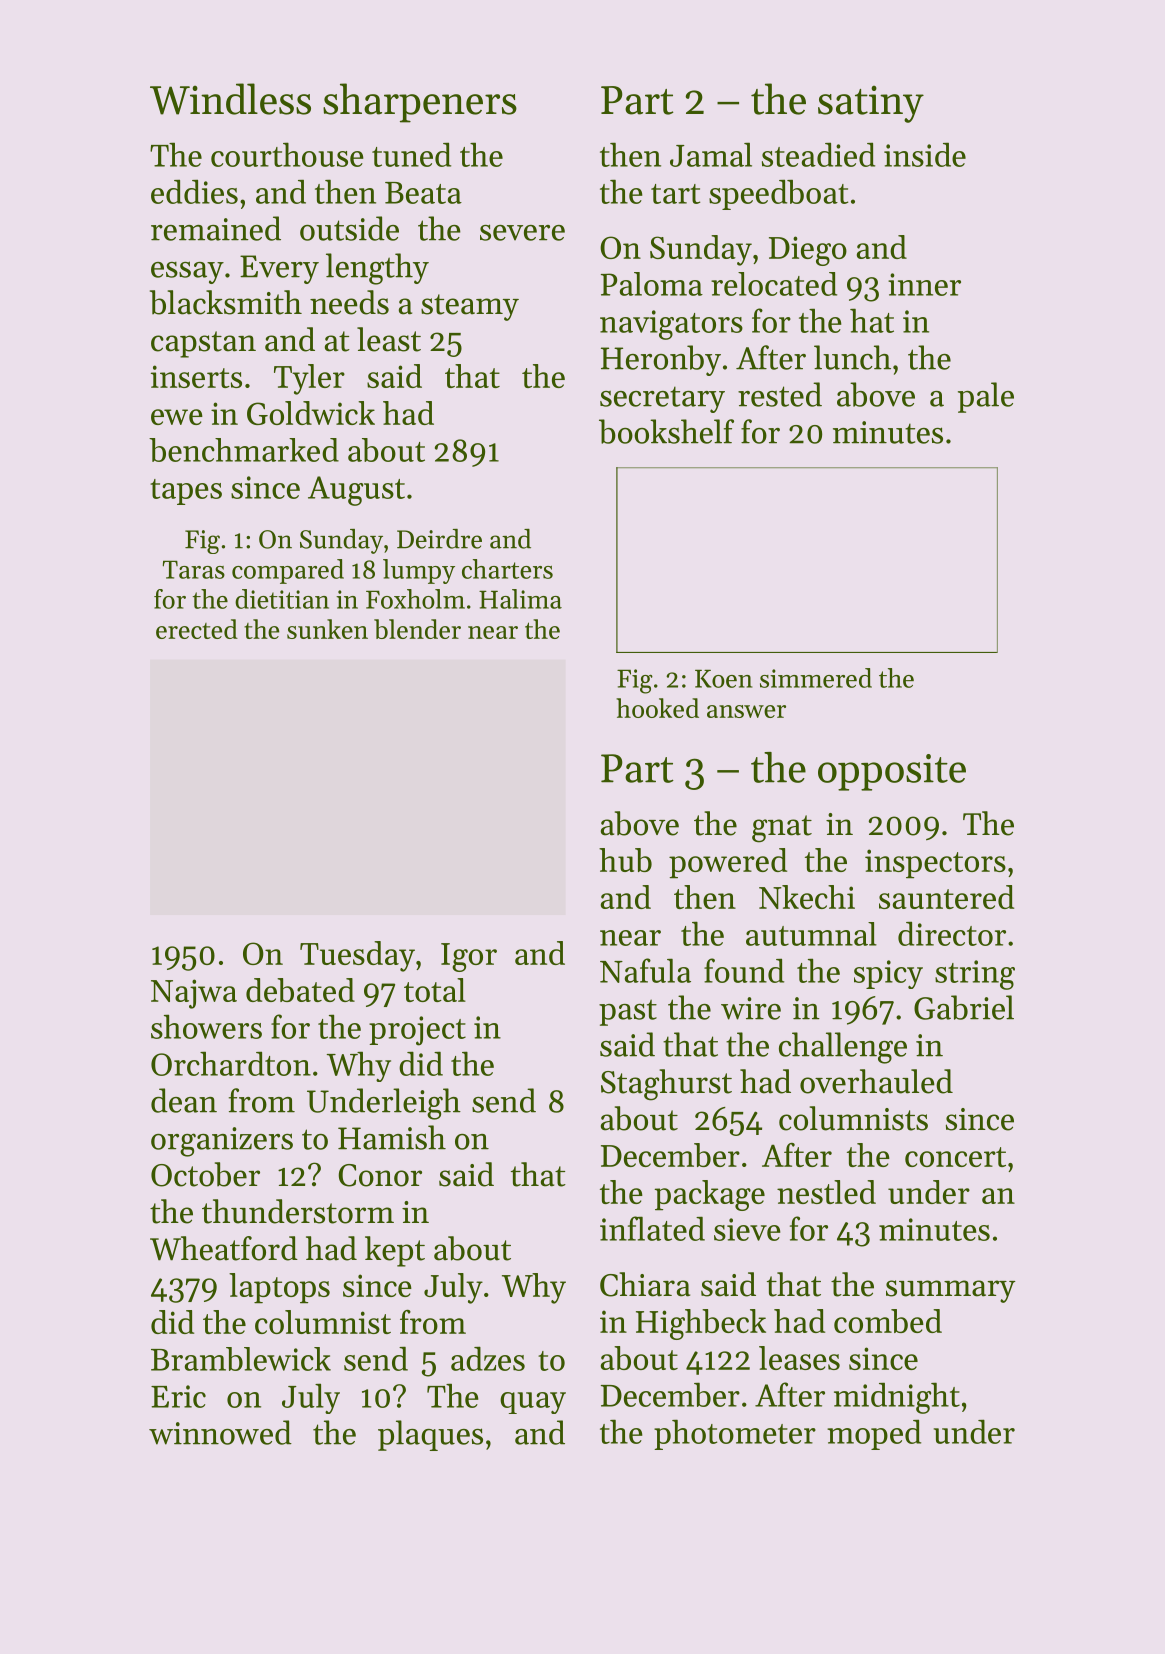 Image resolution: width=1165 pixels, height=1654 pixels. I want to click on combed, so click(888, 1321).
